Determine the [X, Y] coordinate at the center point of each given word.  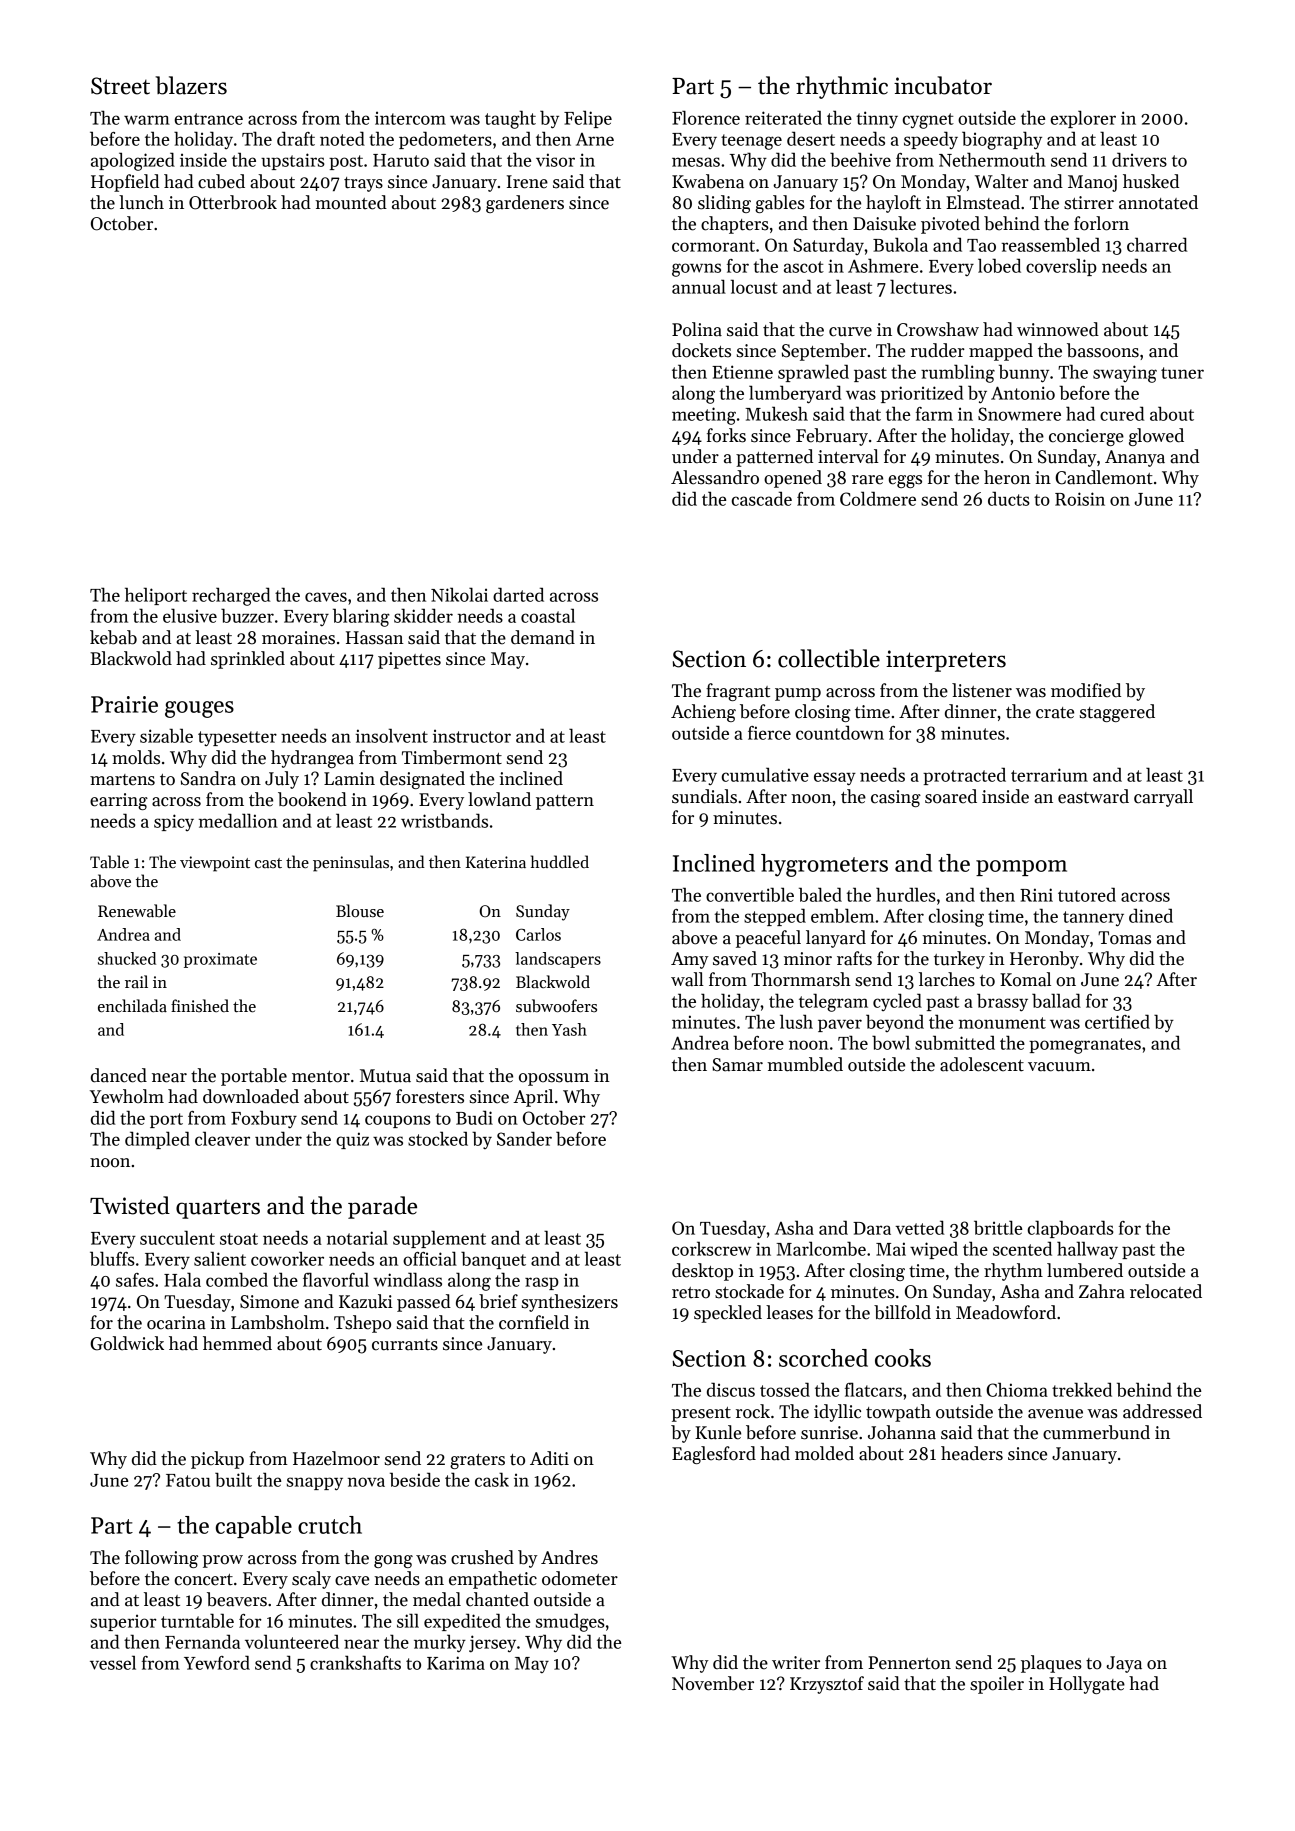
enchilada [132, 1006]
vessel [113, 1662]
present [701, 1414]
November [713, 1683]
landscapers [558, 960]
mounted [351, 202]
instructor [472, 736]
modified [1086, 690]
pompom [1021, 868]
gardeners [525, 204]
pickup [217, 1460]
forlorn [1101, 223]
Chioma [1017, 1389]
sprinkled [248, 660]
